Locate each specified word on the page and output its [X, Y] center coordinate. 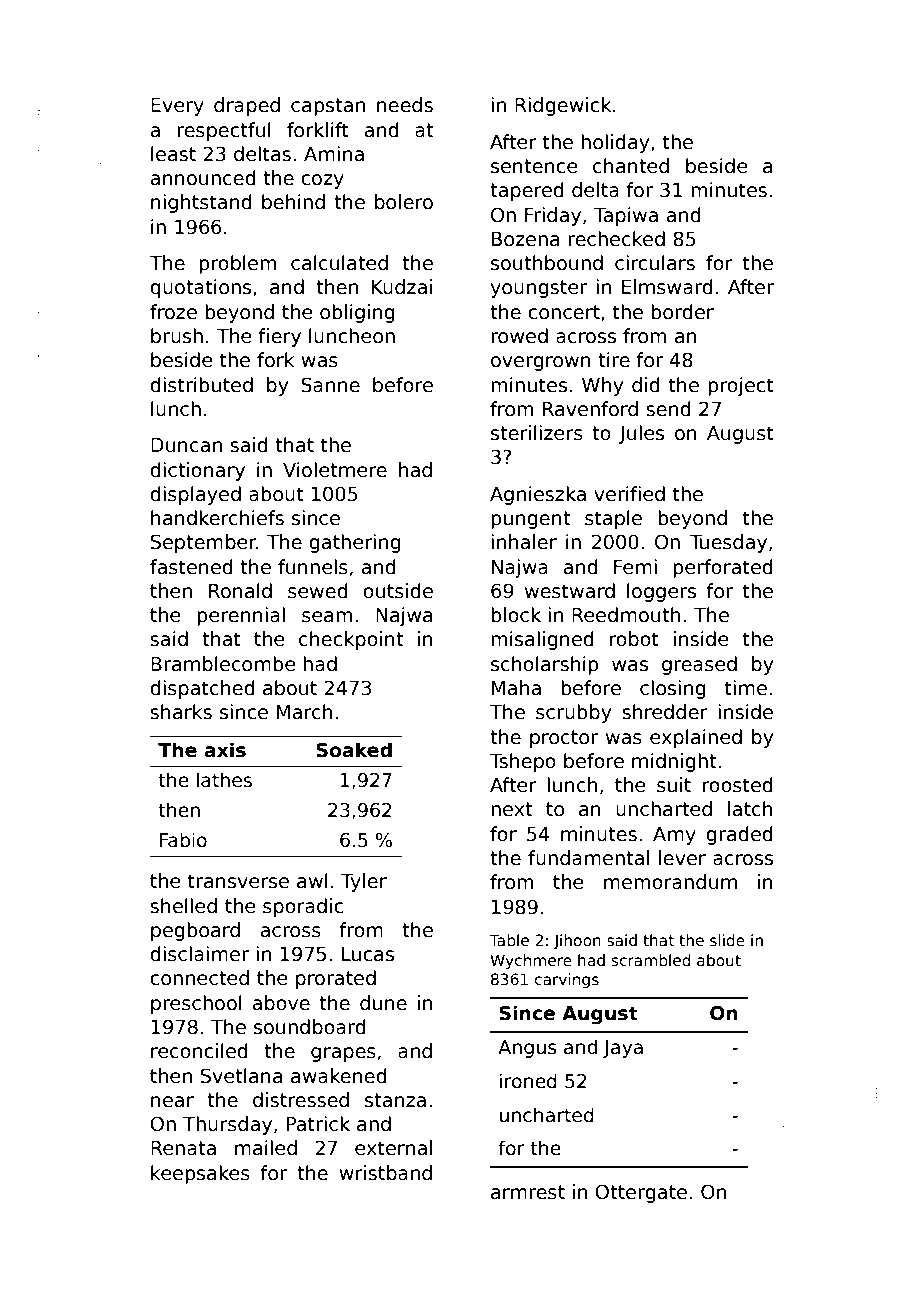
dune [383, 1003]
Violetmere [335, 470]
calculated [339, 263]
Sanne [330, 385]
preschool [196, 1004]
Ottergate [641, 1193]
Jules [641, 434]
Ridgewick [563, 106]
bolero [404, 202]
